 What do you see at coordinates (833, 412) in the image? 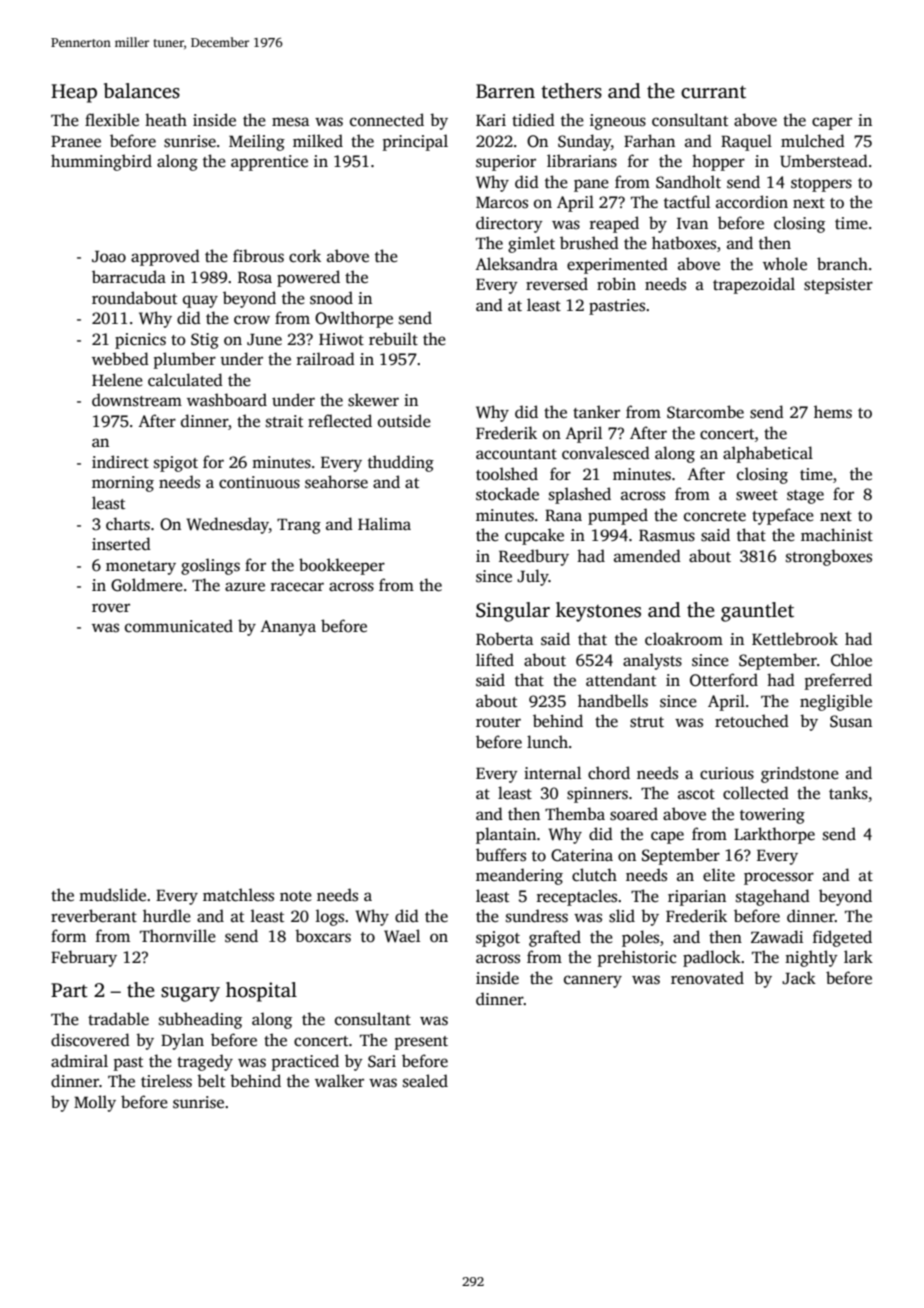
I see `hems` at bounding box center [833, 412].
